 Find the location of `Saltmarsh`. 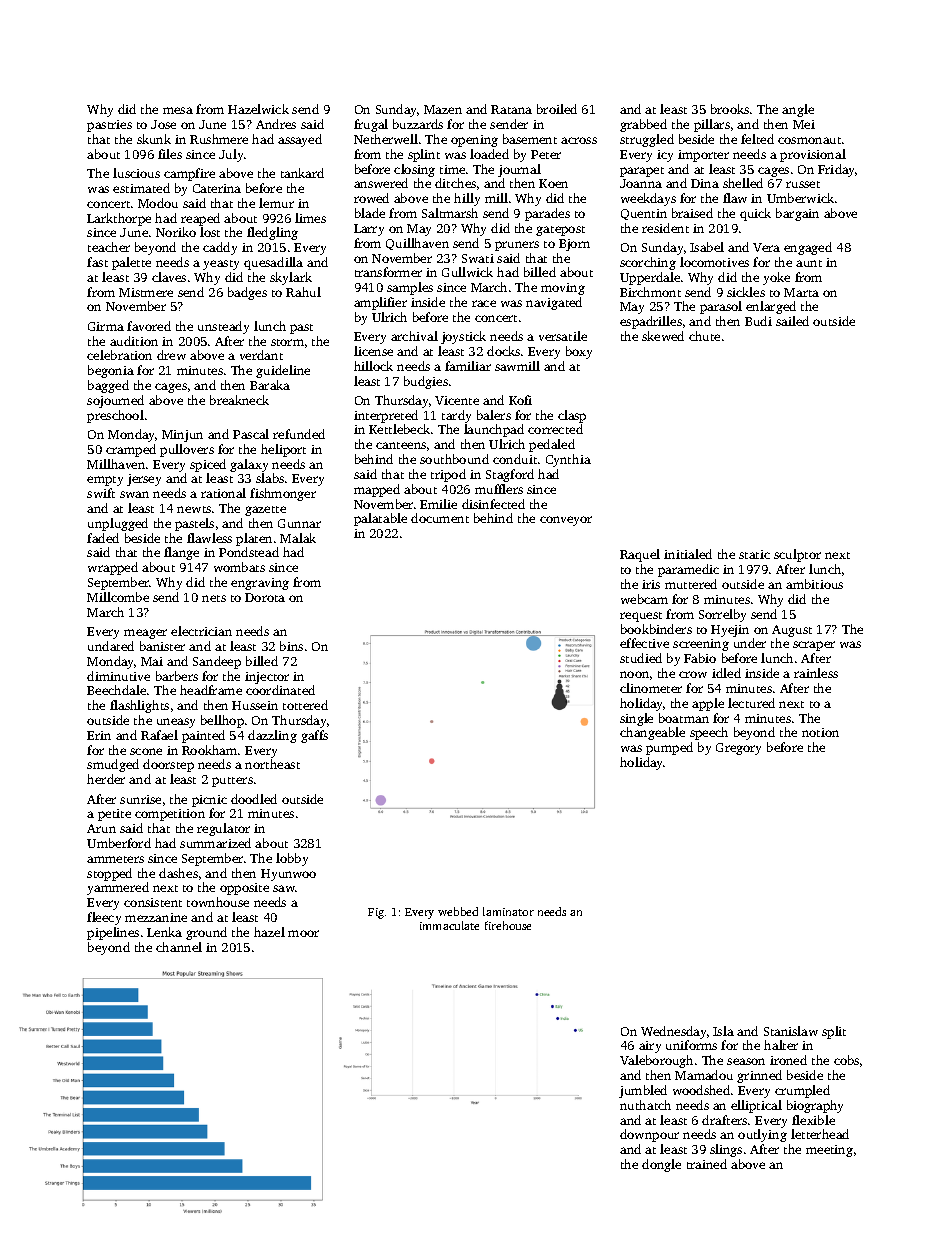

Saltmarsh is located at coordinates (450, 213).
